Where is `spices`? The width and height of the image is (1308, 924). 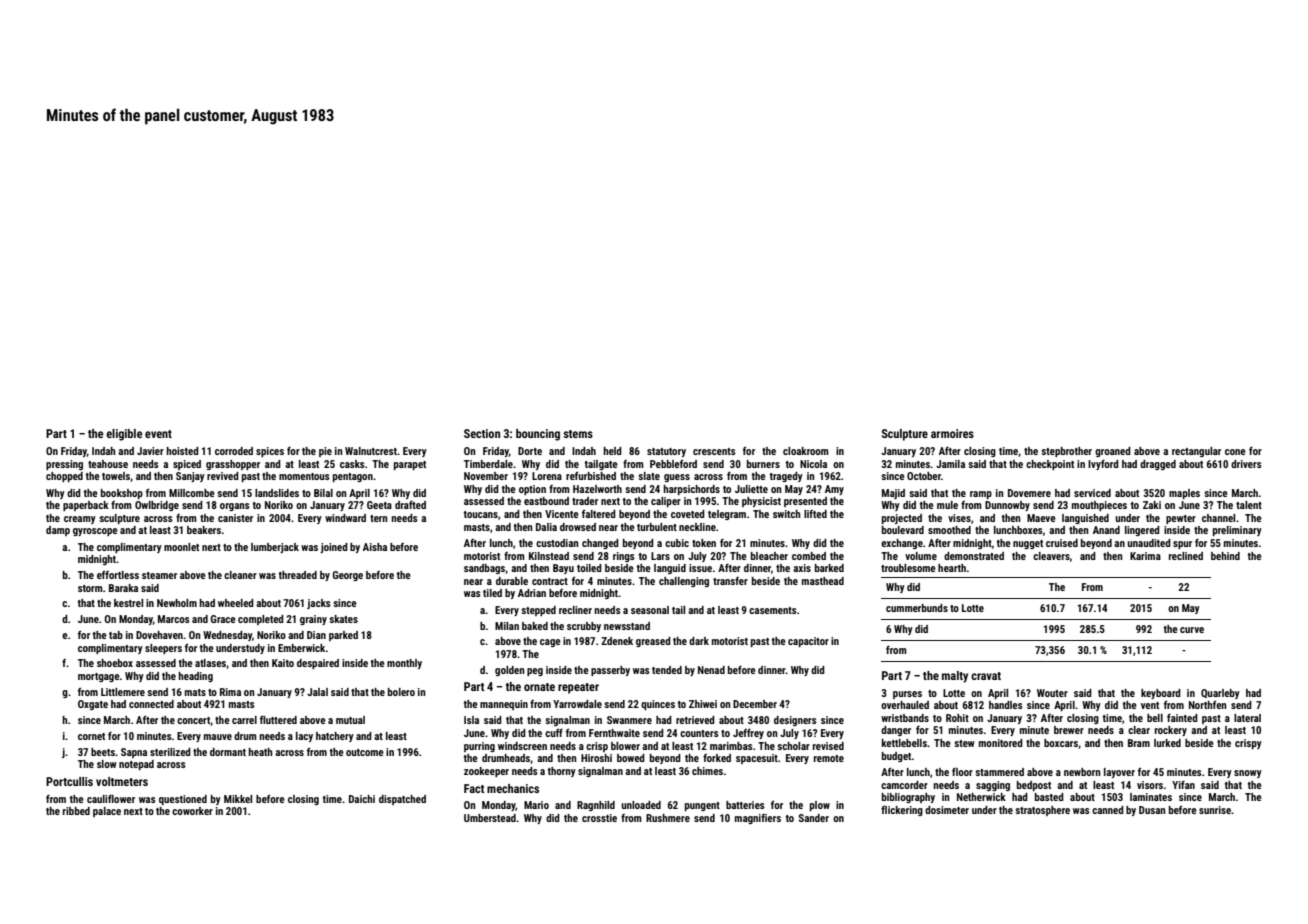
spices is located at coordinates (270, 452).
